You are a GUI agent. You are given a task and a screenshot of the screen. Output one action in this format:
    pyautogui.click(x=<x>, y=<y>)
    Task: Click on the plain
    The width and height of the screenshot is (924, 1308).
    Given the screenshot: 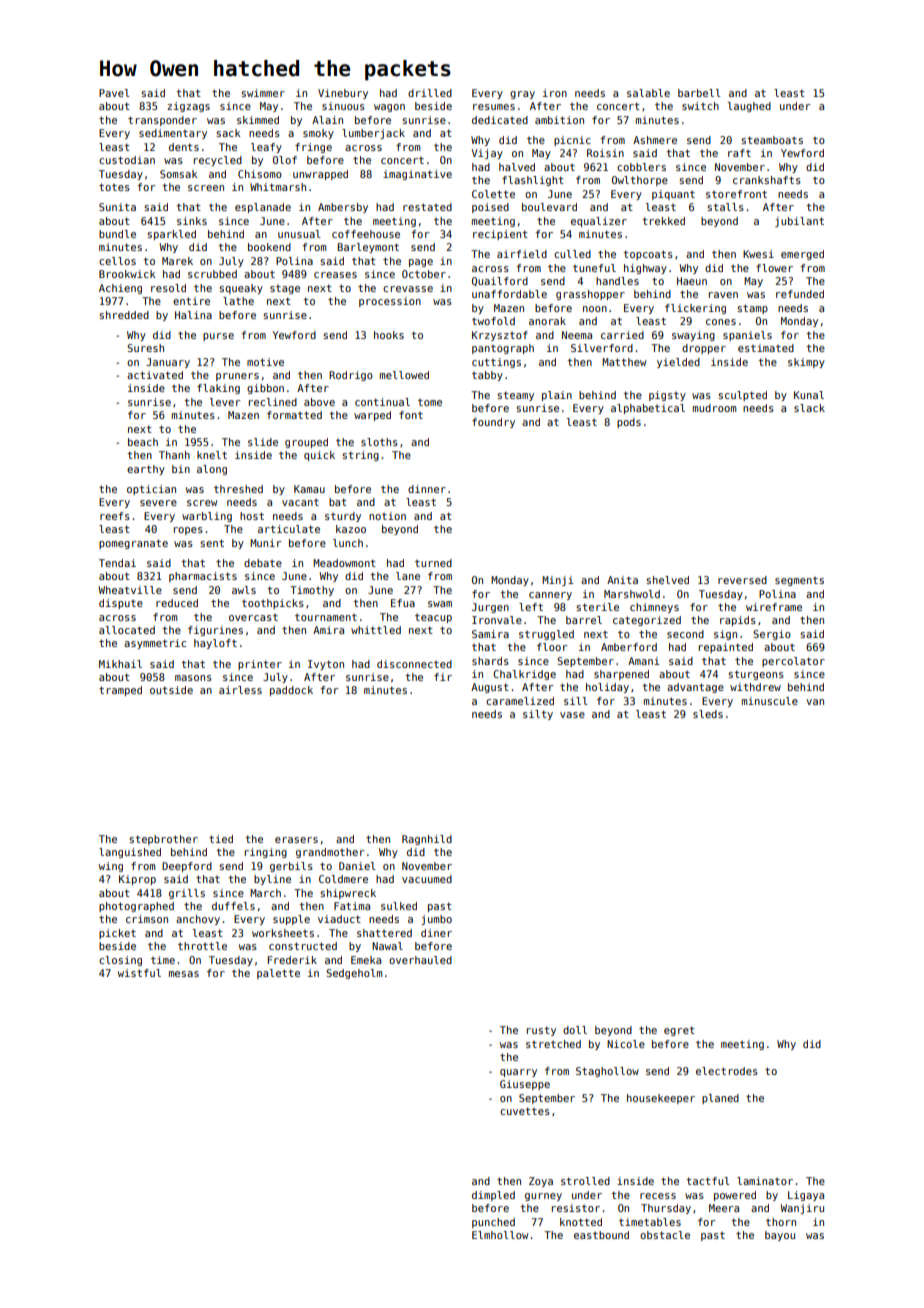 What is the action you would take?
    pyautogui.click(x=557, y=396)
